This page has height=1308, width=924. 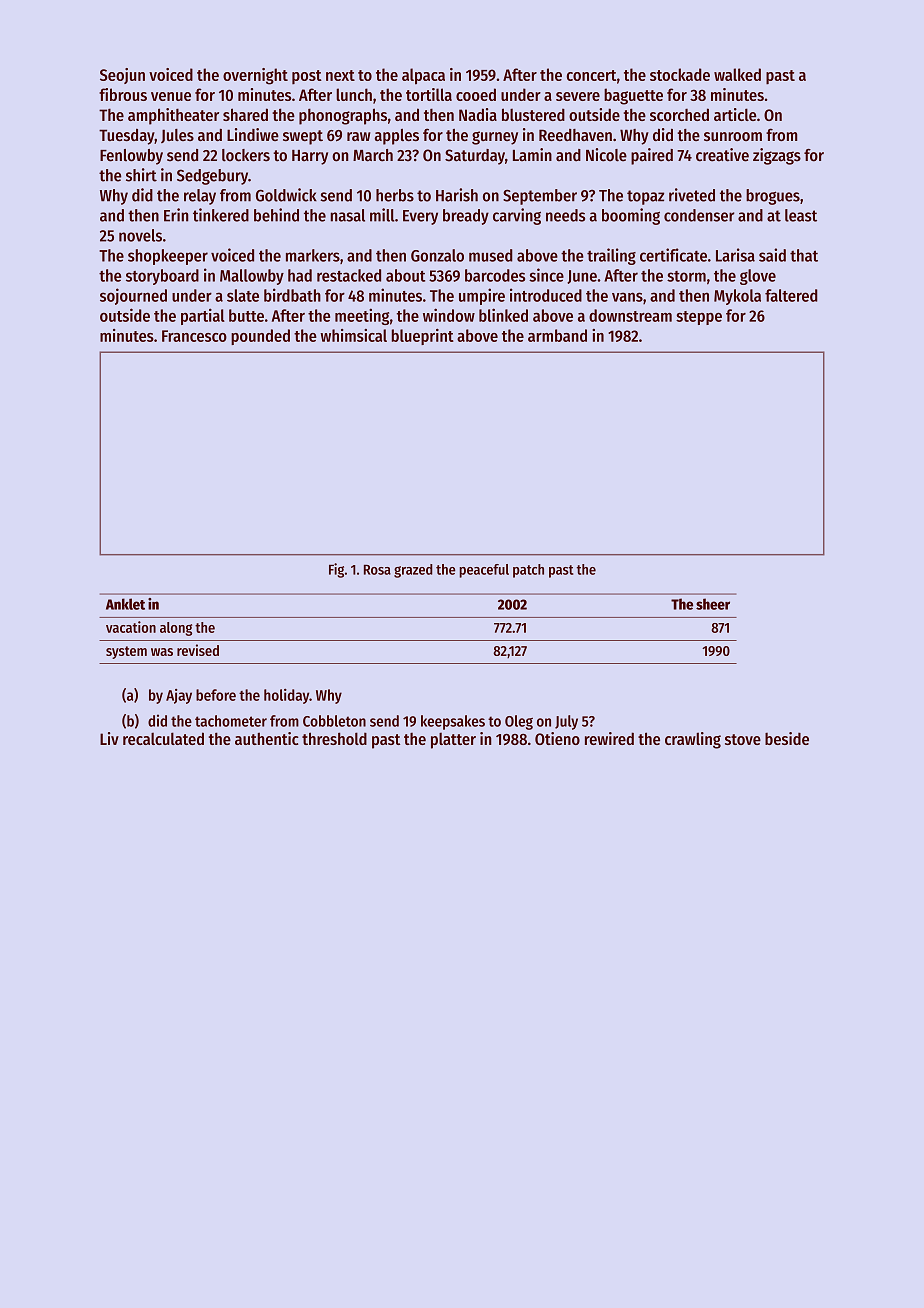 What do you see at coordinates (591, 75) in the page?
I see `concert` at bounding box center [591, 75].
